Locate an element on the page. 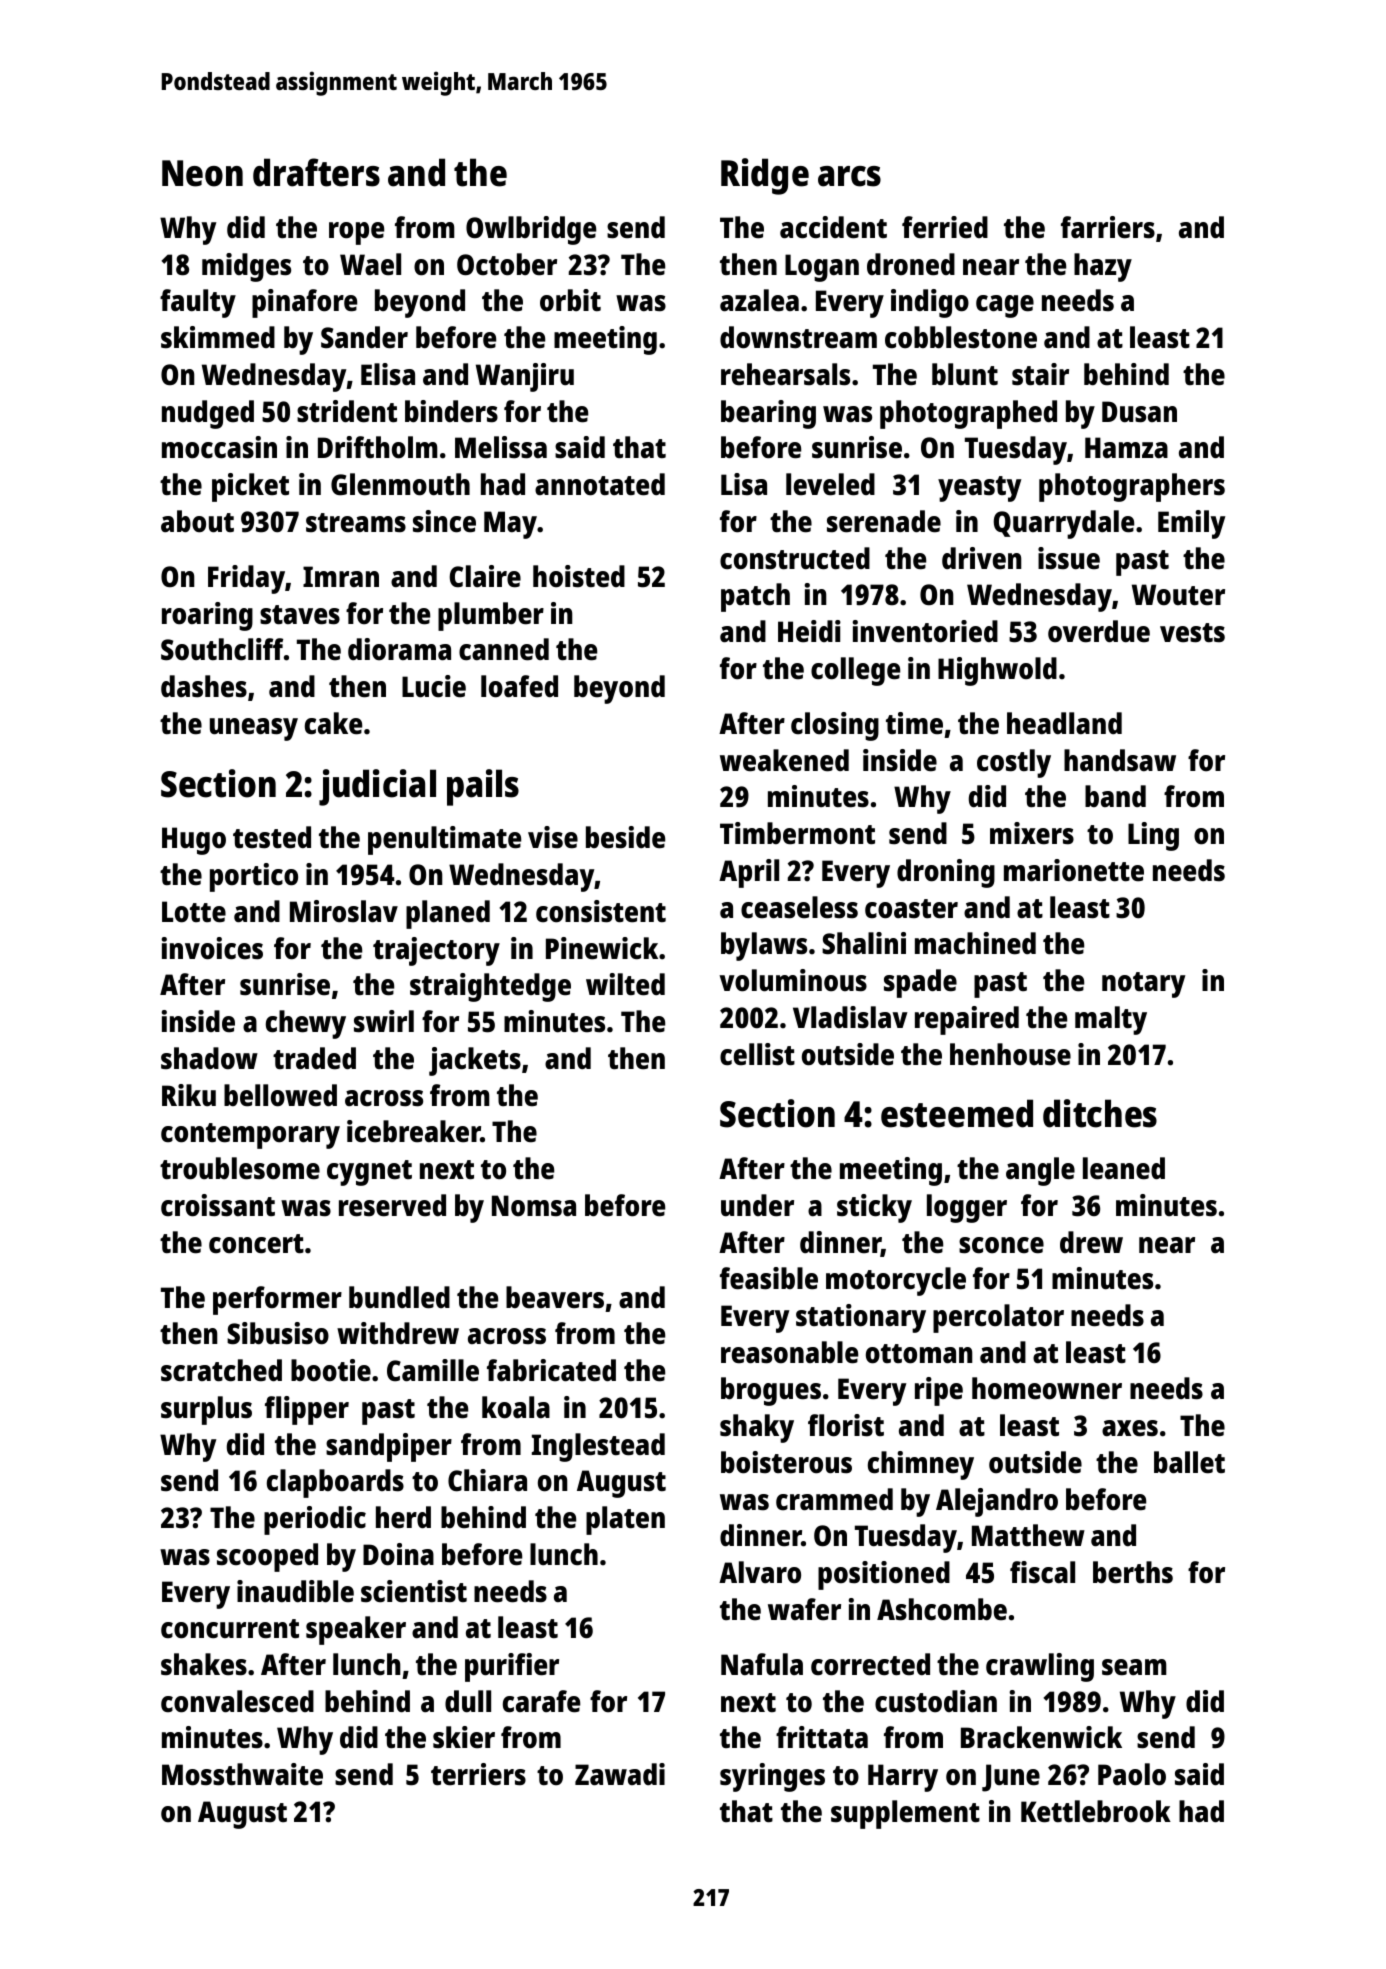 Image resolution: width=1386 pixels, height=1969 pixels. driven is located at coordinates (982, 558).
